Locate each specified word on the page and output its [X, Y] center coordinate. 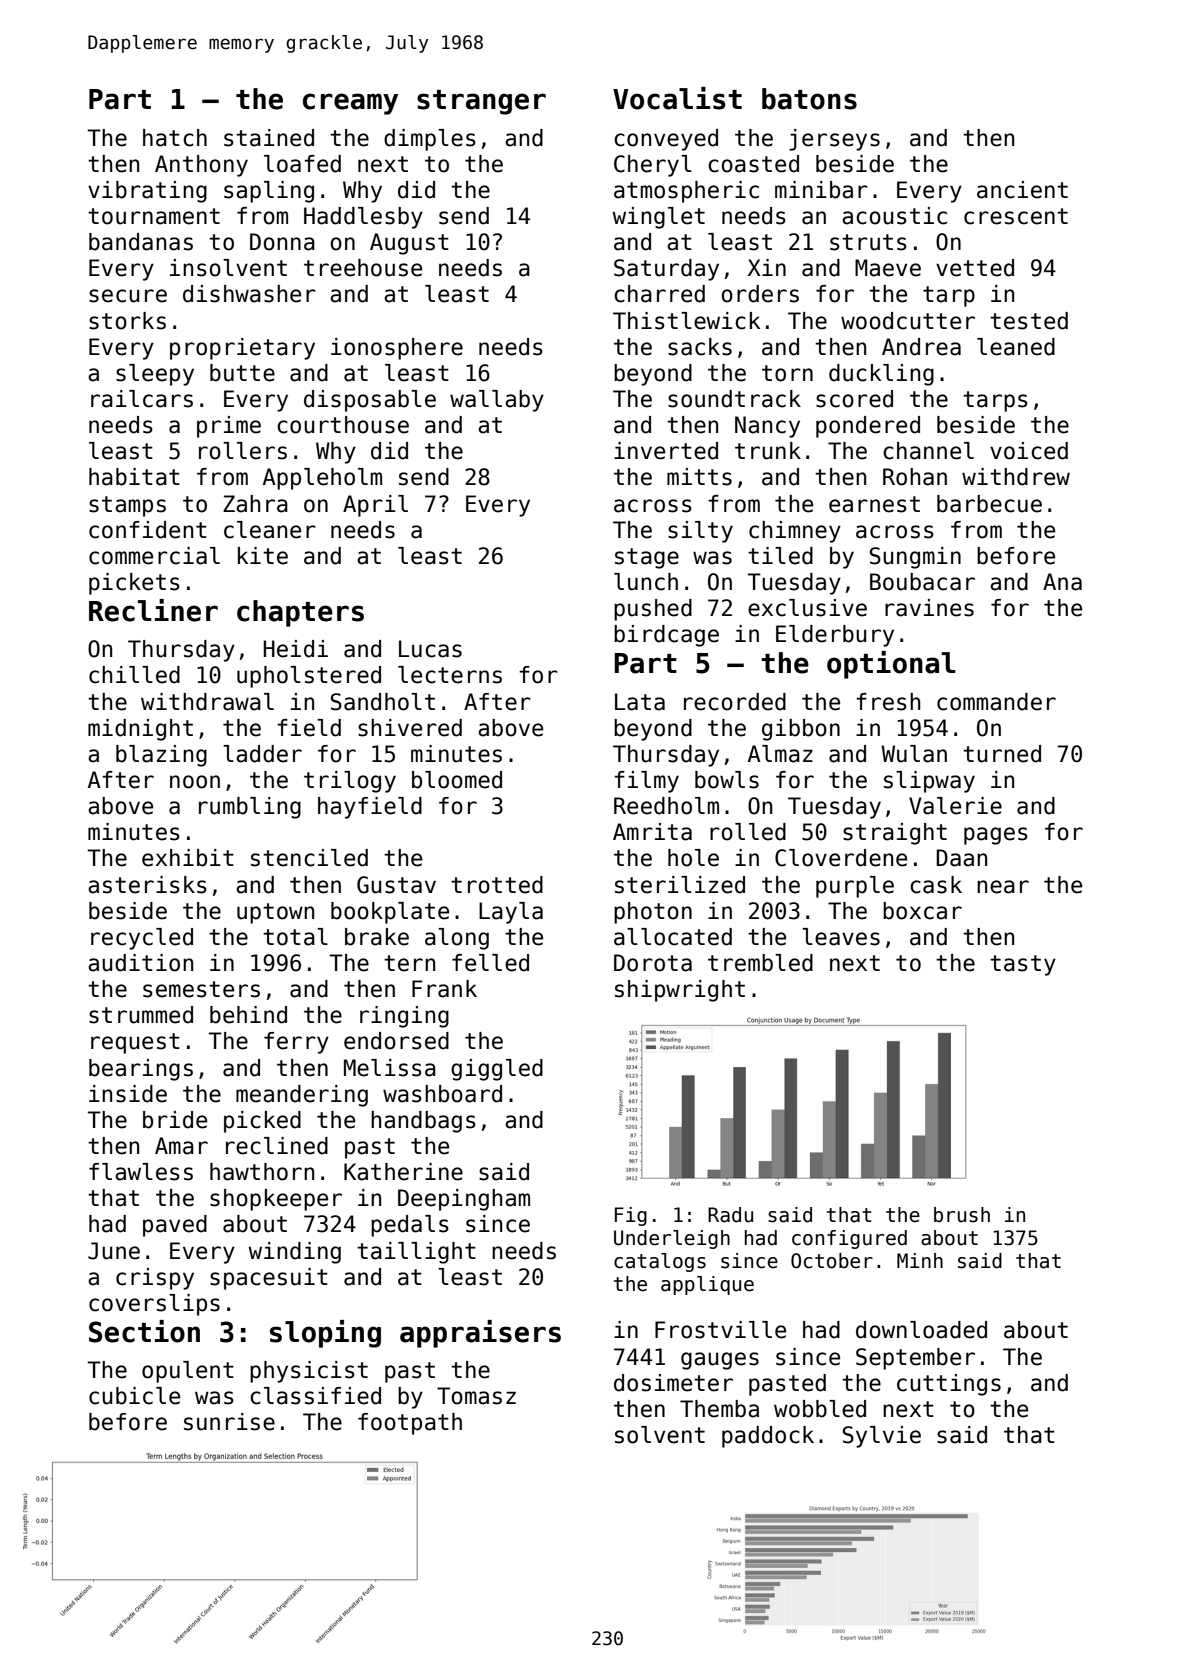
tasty [1023, 965]
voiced [1029, 451]
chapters [300, 613]
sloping [325, 1334]
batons [809, 99]
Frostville [720, 1330]
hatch [175, 138]
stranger [481, 102]
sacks [700, 347]
